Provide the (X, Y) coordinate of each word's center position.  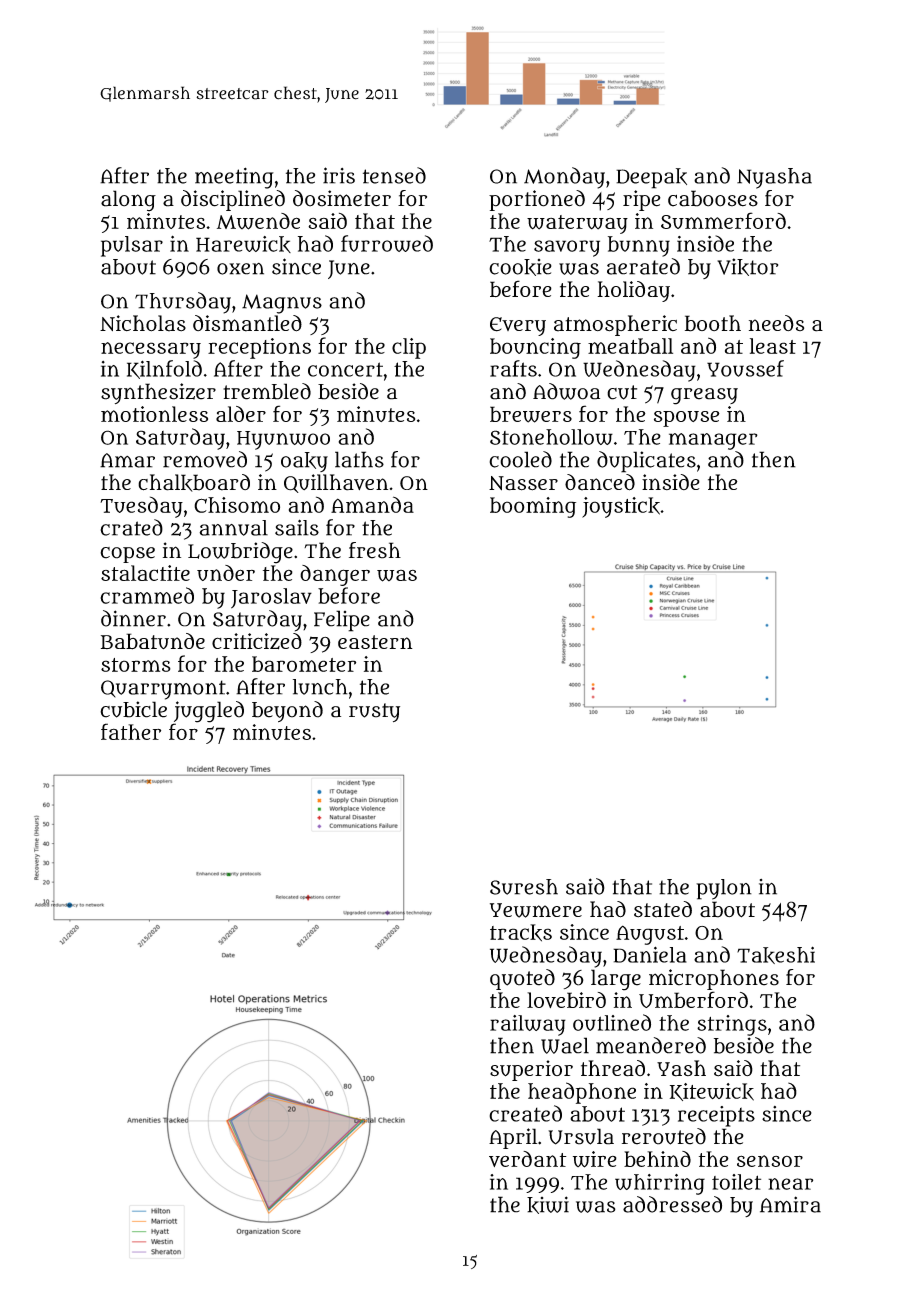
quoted (522, 979)
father (131, 731)
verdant (528, 1159)
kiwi (548, 1205)
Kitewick (712, 1092)
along (128, 201)
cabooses (713, 198)
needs (776, 323)
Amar (127, 460)
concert (345, 369)
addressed (672, 1204)
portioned (537, 200)
